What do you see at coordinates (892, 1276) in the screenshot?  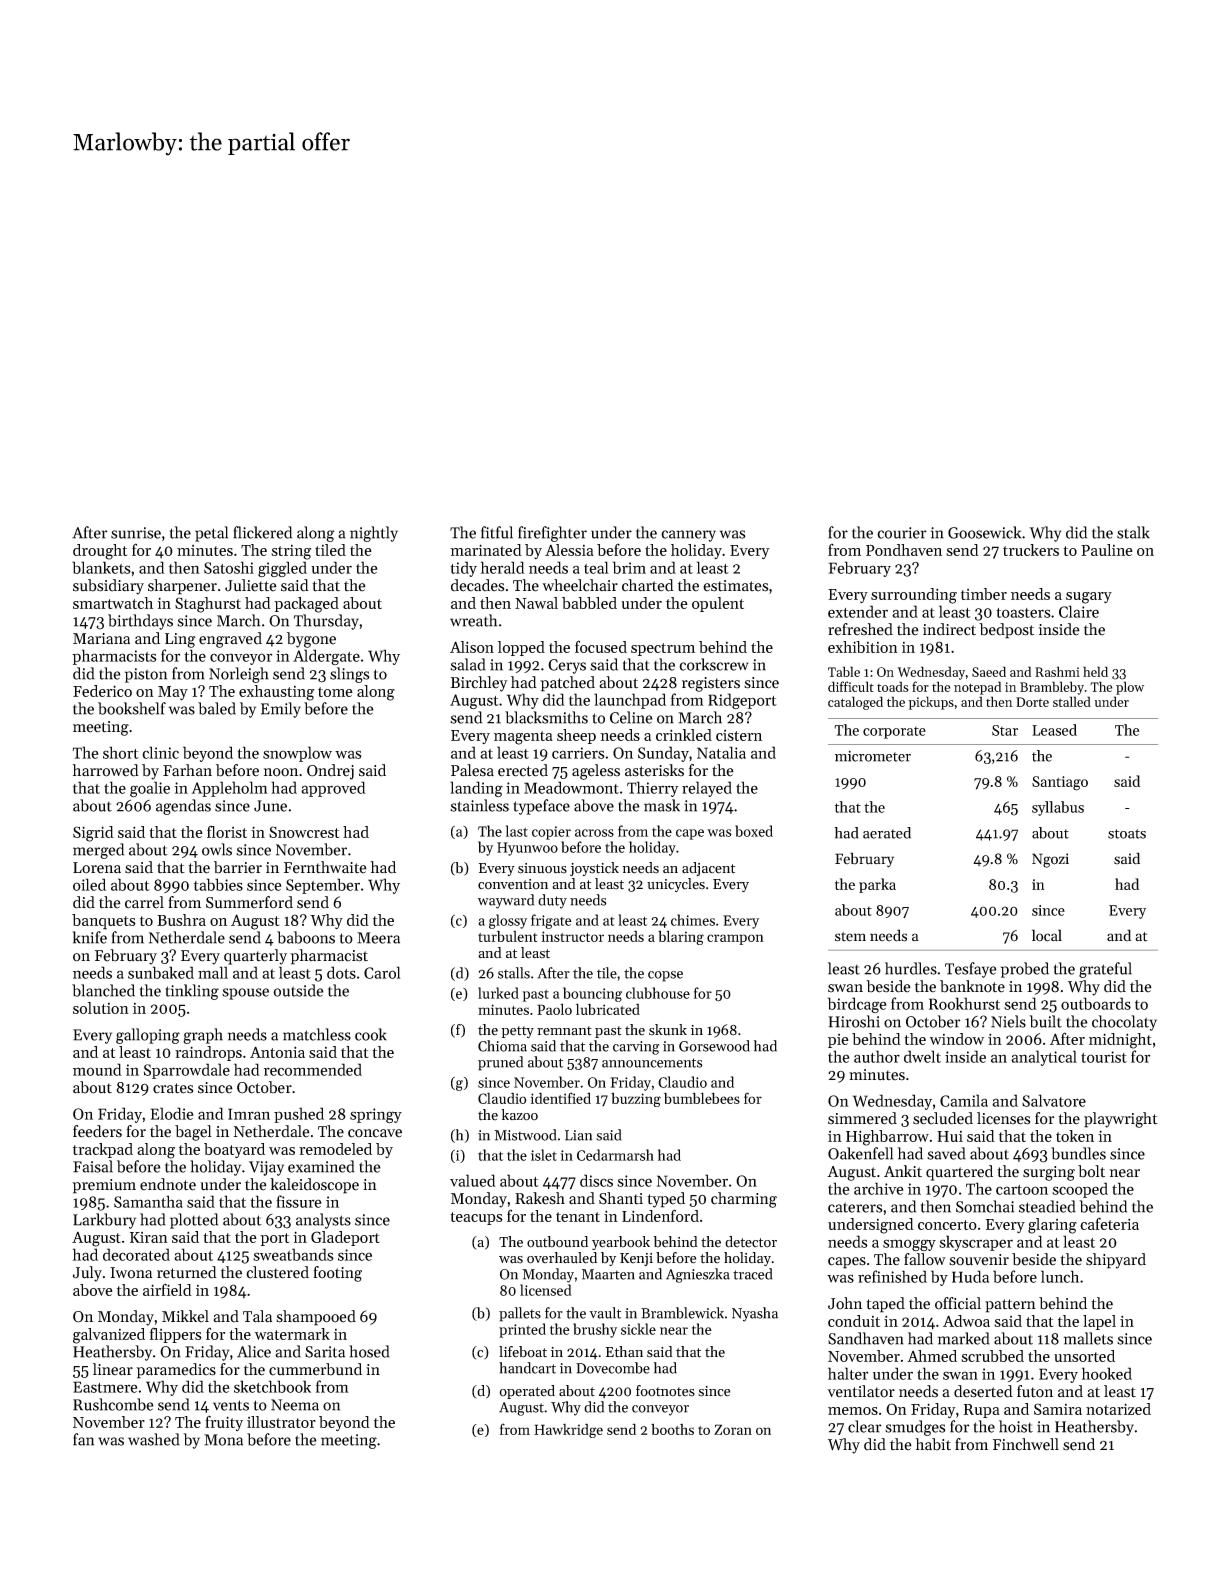 I see `refinished` at bounding box center [892, 1276].
